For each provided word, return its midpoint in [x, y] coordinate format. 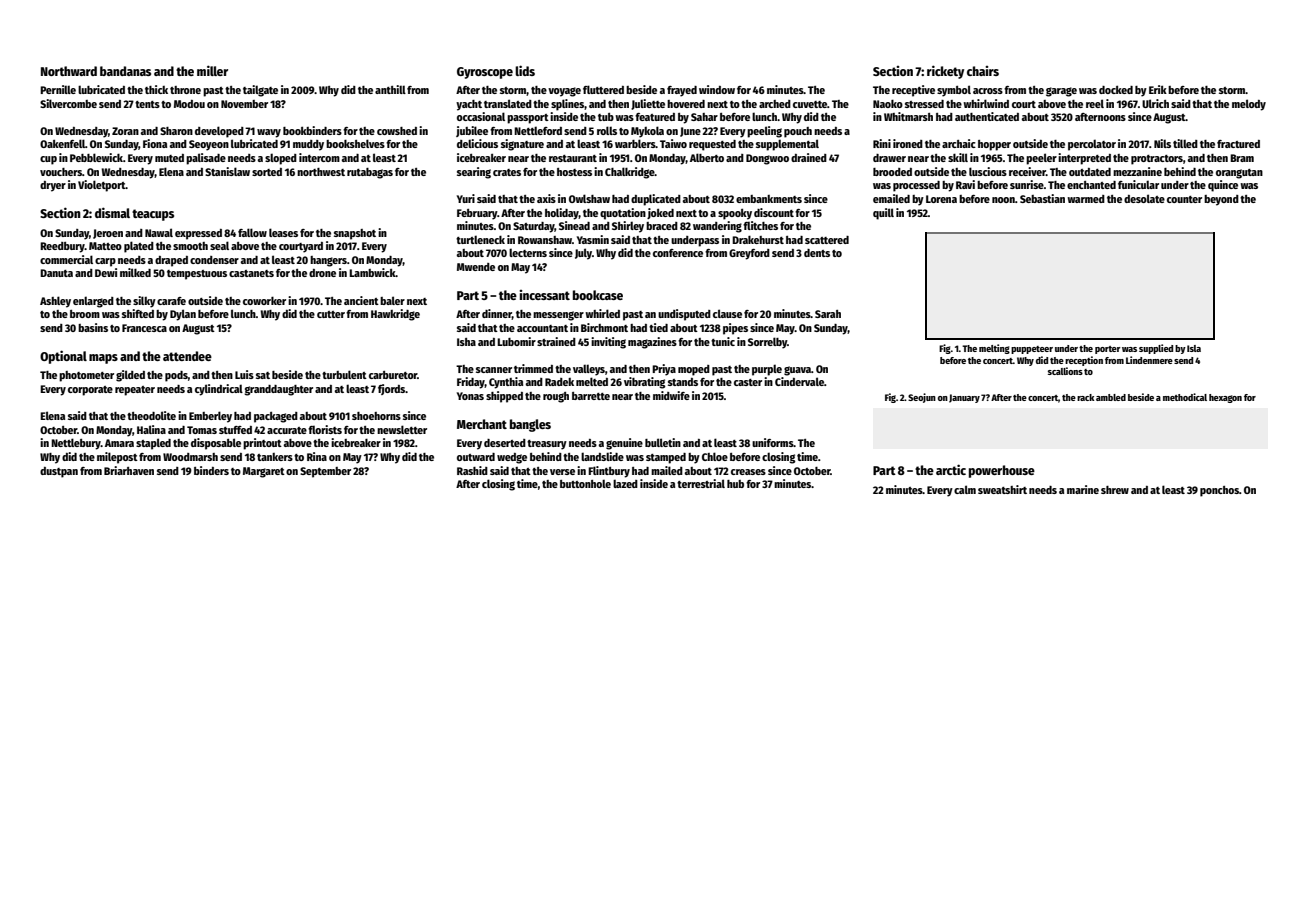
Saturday [534, 227]
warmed [1086, 199]
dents [817, 253]
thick [156, 89]
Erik [1158, 89]
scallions [1065, 371]
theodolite [151, 415]
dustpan [59, 472]
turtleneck [480, 239]
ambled [1111, 397]
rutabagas [370, 173]
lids [525, 70]
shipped [504, 397]
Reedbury [62, 247]
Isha [466, 342]
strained [556, 341]
